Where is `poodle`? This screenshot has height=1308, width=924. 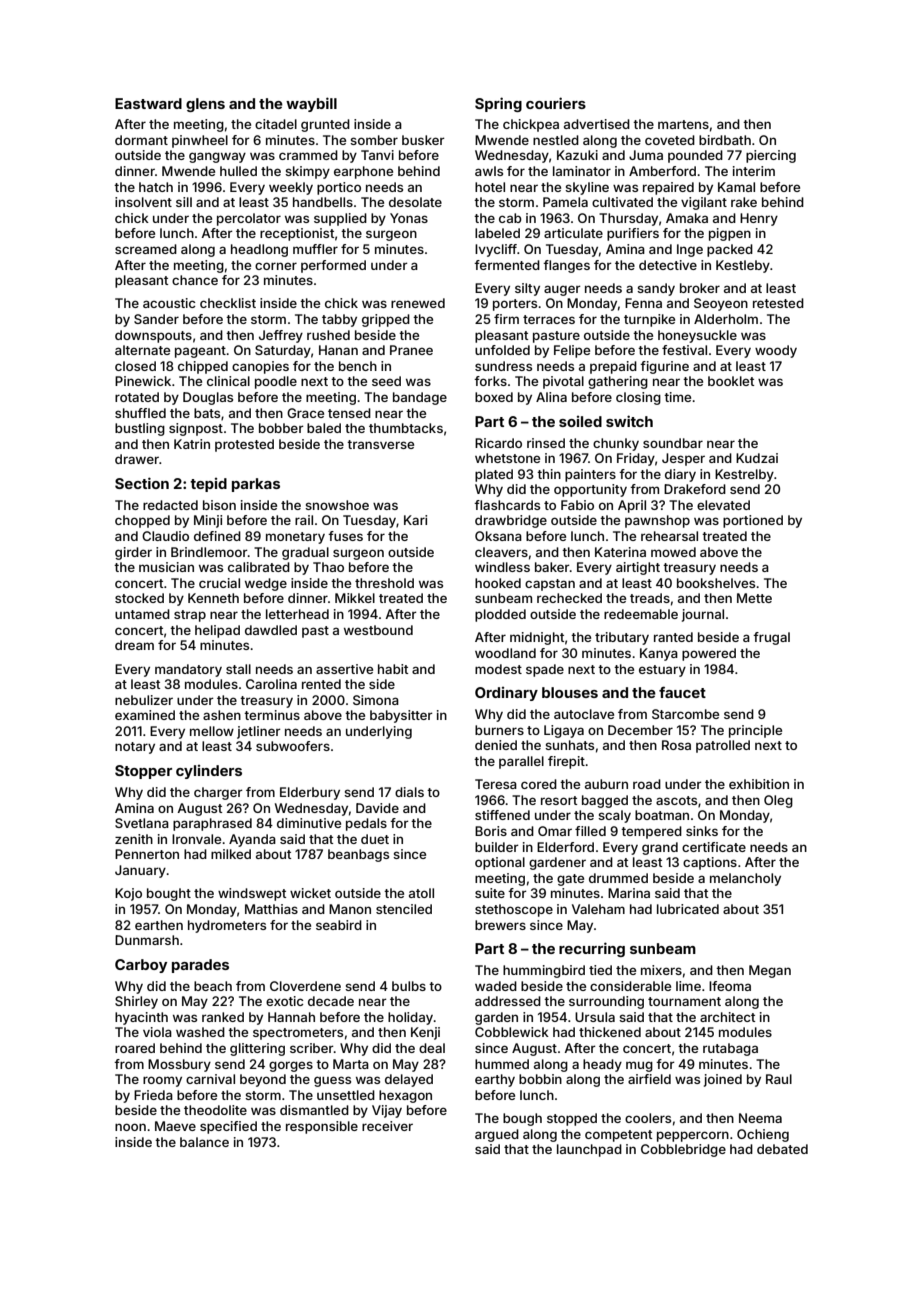
poodle is located at coordinates (276, 382).
